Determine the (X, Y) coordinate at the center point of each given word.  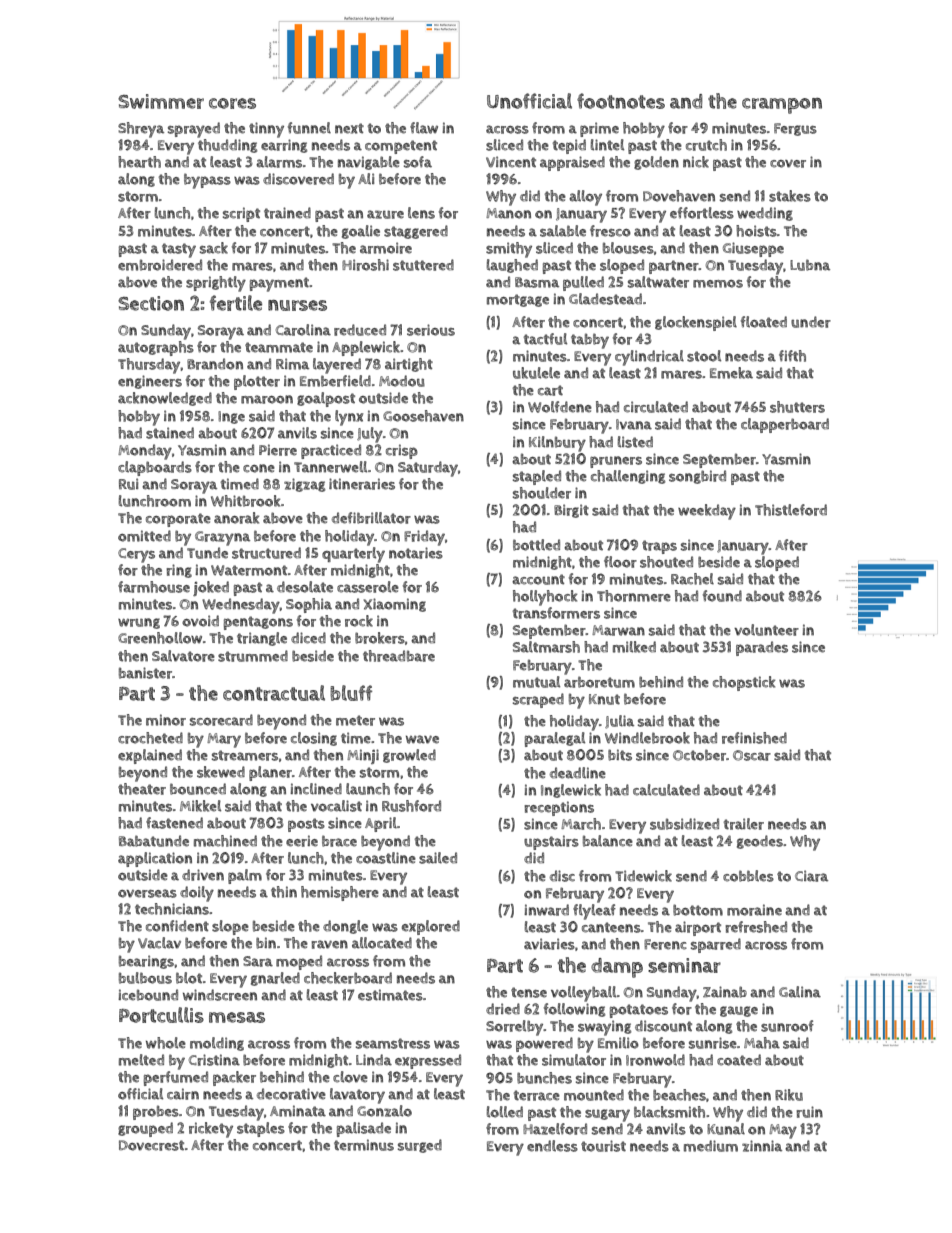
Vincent (511, 162)
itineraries (362, 484)
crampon (782, 106)
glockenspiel (696, 323)
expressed (428, 1061)
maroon (267, 399)
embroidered (160, 265)
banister (145, 673)
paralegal (555, 739)
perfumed (176, 1078)
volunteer (766, 630)
